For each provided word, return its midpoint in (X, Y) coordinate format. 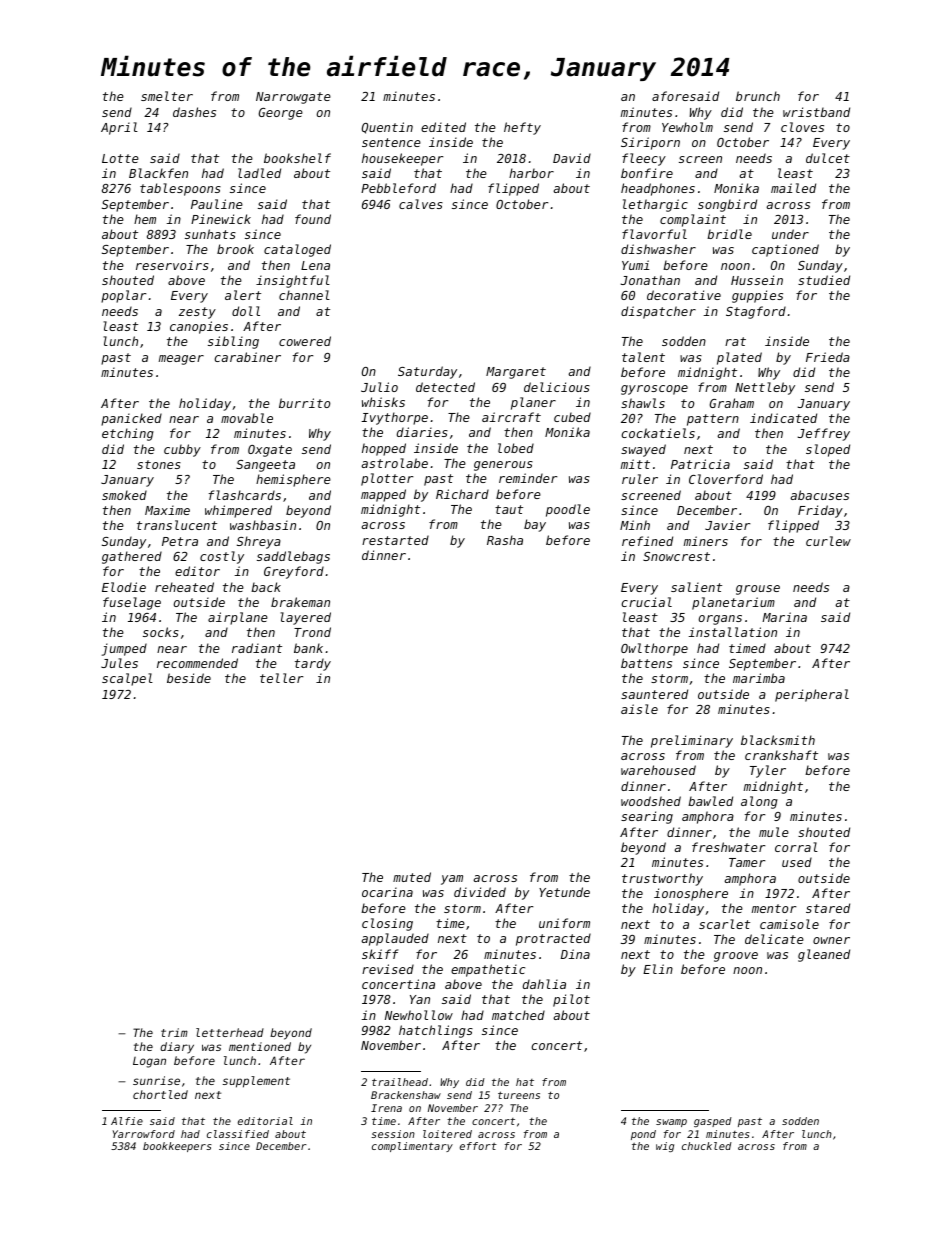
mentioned (260, 1046)
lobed (516, 448)
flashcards (245, 495)
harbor (531, 173)
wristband (816, 112)
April (119, 128)
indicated (783, 418)
